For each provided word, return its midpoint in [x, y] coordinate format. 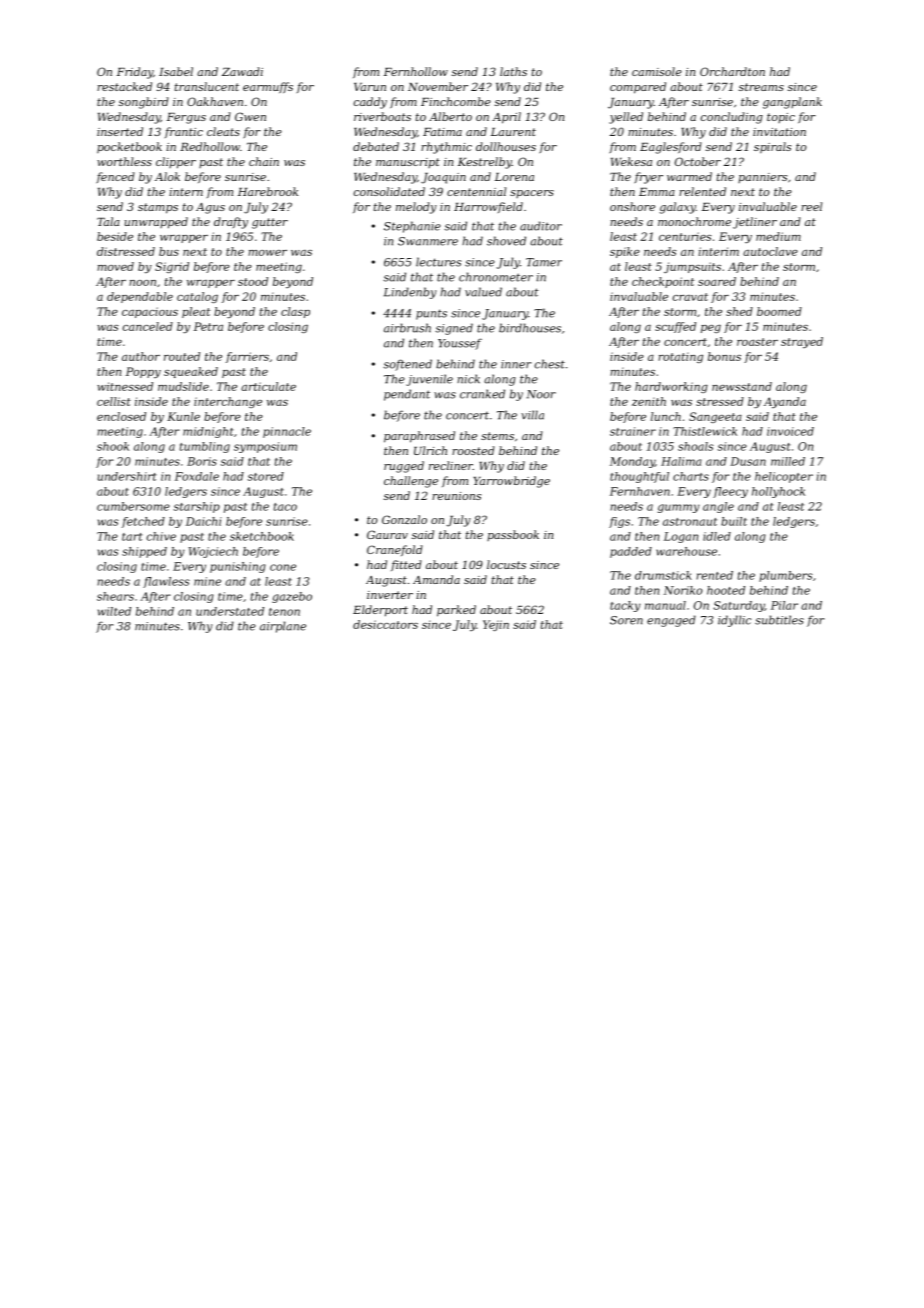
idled [717, 536]
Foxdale [197, 476]
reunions [456, 496]
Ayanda [785, 402]
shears [115, 596]
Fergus [186, 118]
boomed [779, 311]
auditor [541, 226]
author [141, 356]
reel [811, 206]
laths [513, 71]
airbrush [407, 328]
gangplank [792, 103]
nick [468, 379]
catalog [197, 297]
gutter [270, 223]
